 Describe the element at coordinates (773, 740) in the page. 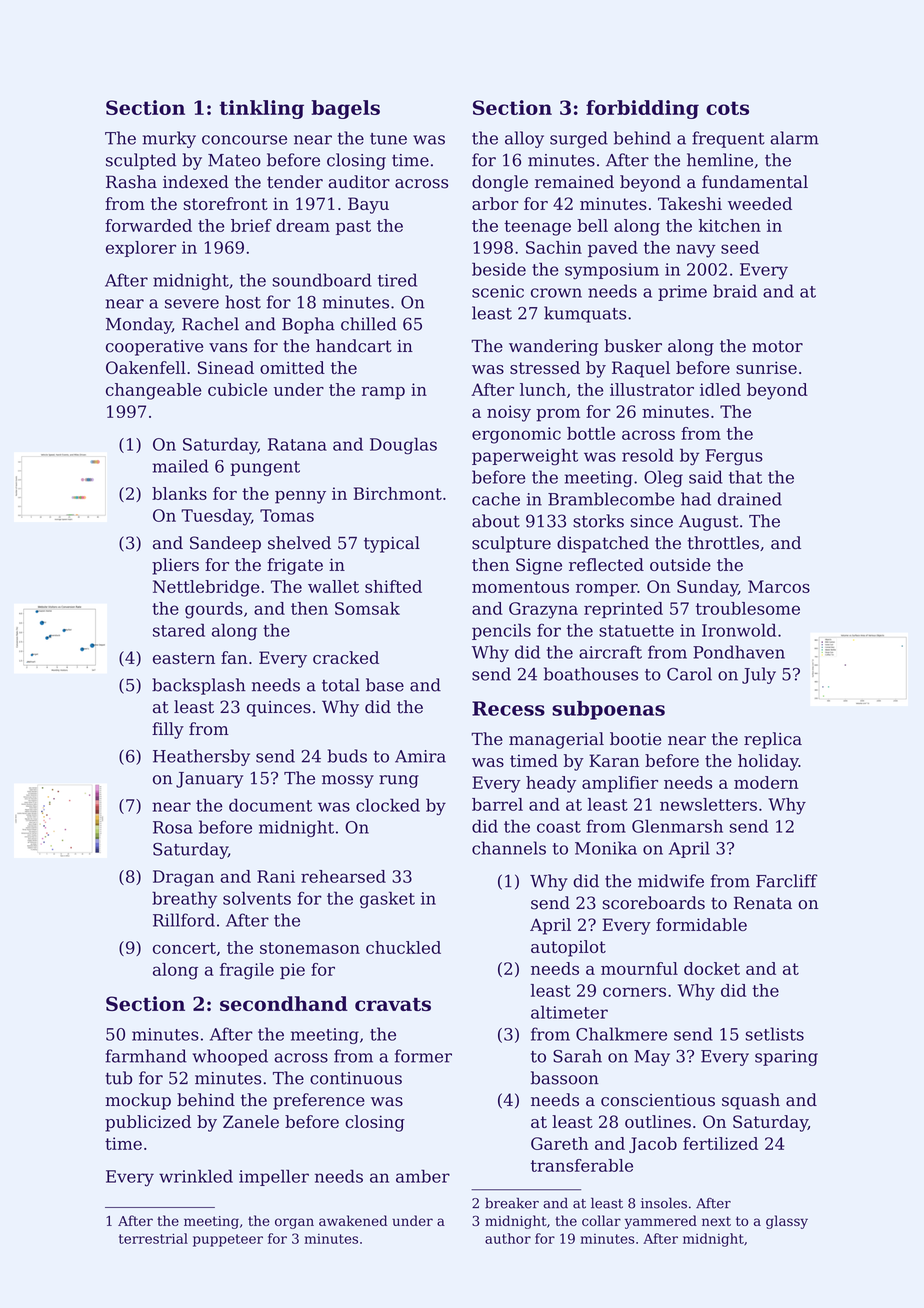

I see `replica` at that location.
